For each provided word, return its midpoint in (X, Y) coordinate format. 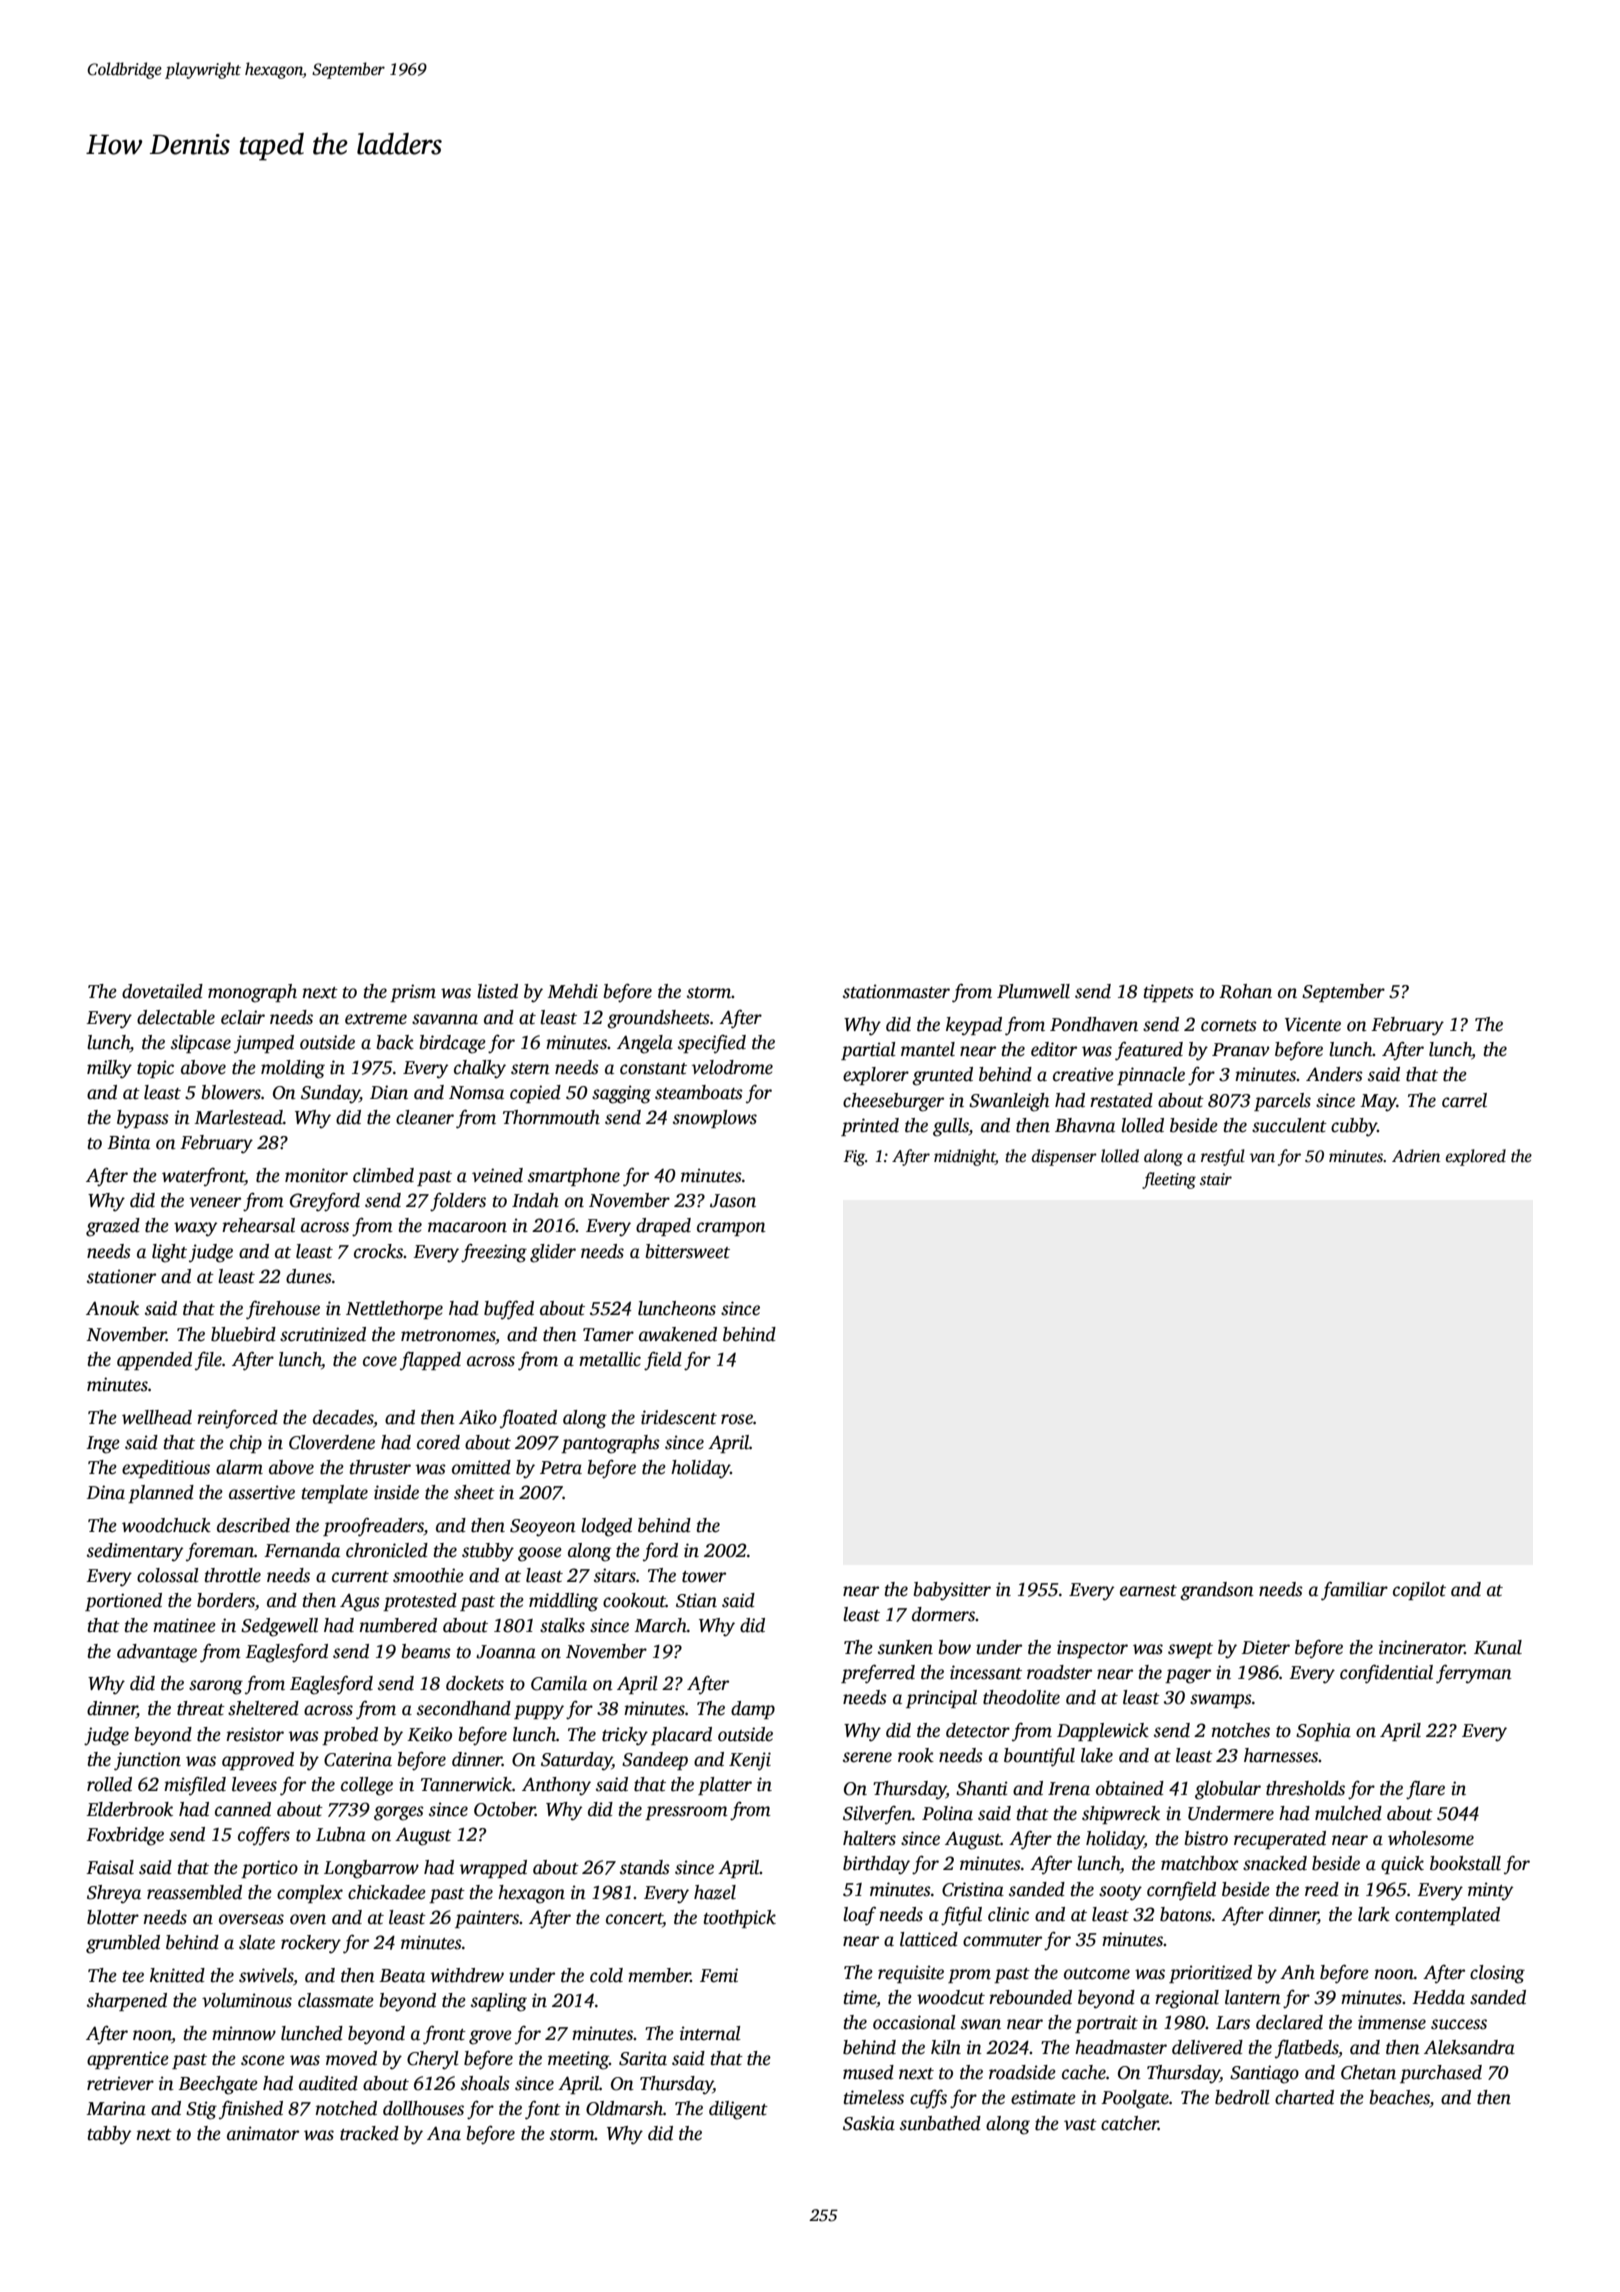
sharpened (127, 2002)
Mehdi (572, 991)
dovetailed (162, 991)
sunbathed (940, 2123)
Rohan (1245, 991)
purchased (1441, 2074)
